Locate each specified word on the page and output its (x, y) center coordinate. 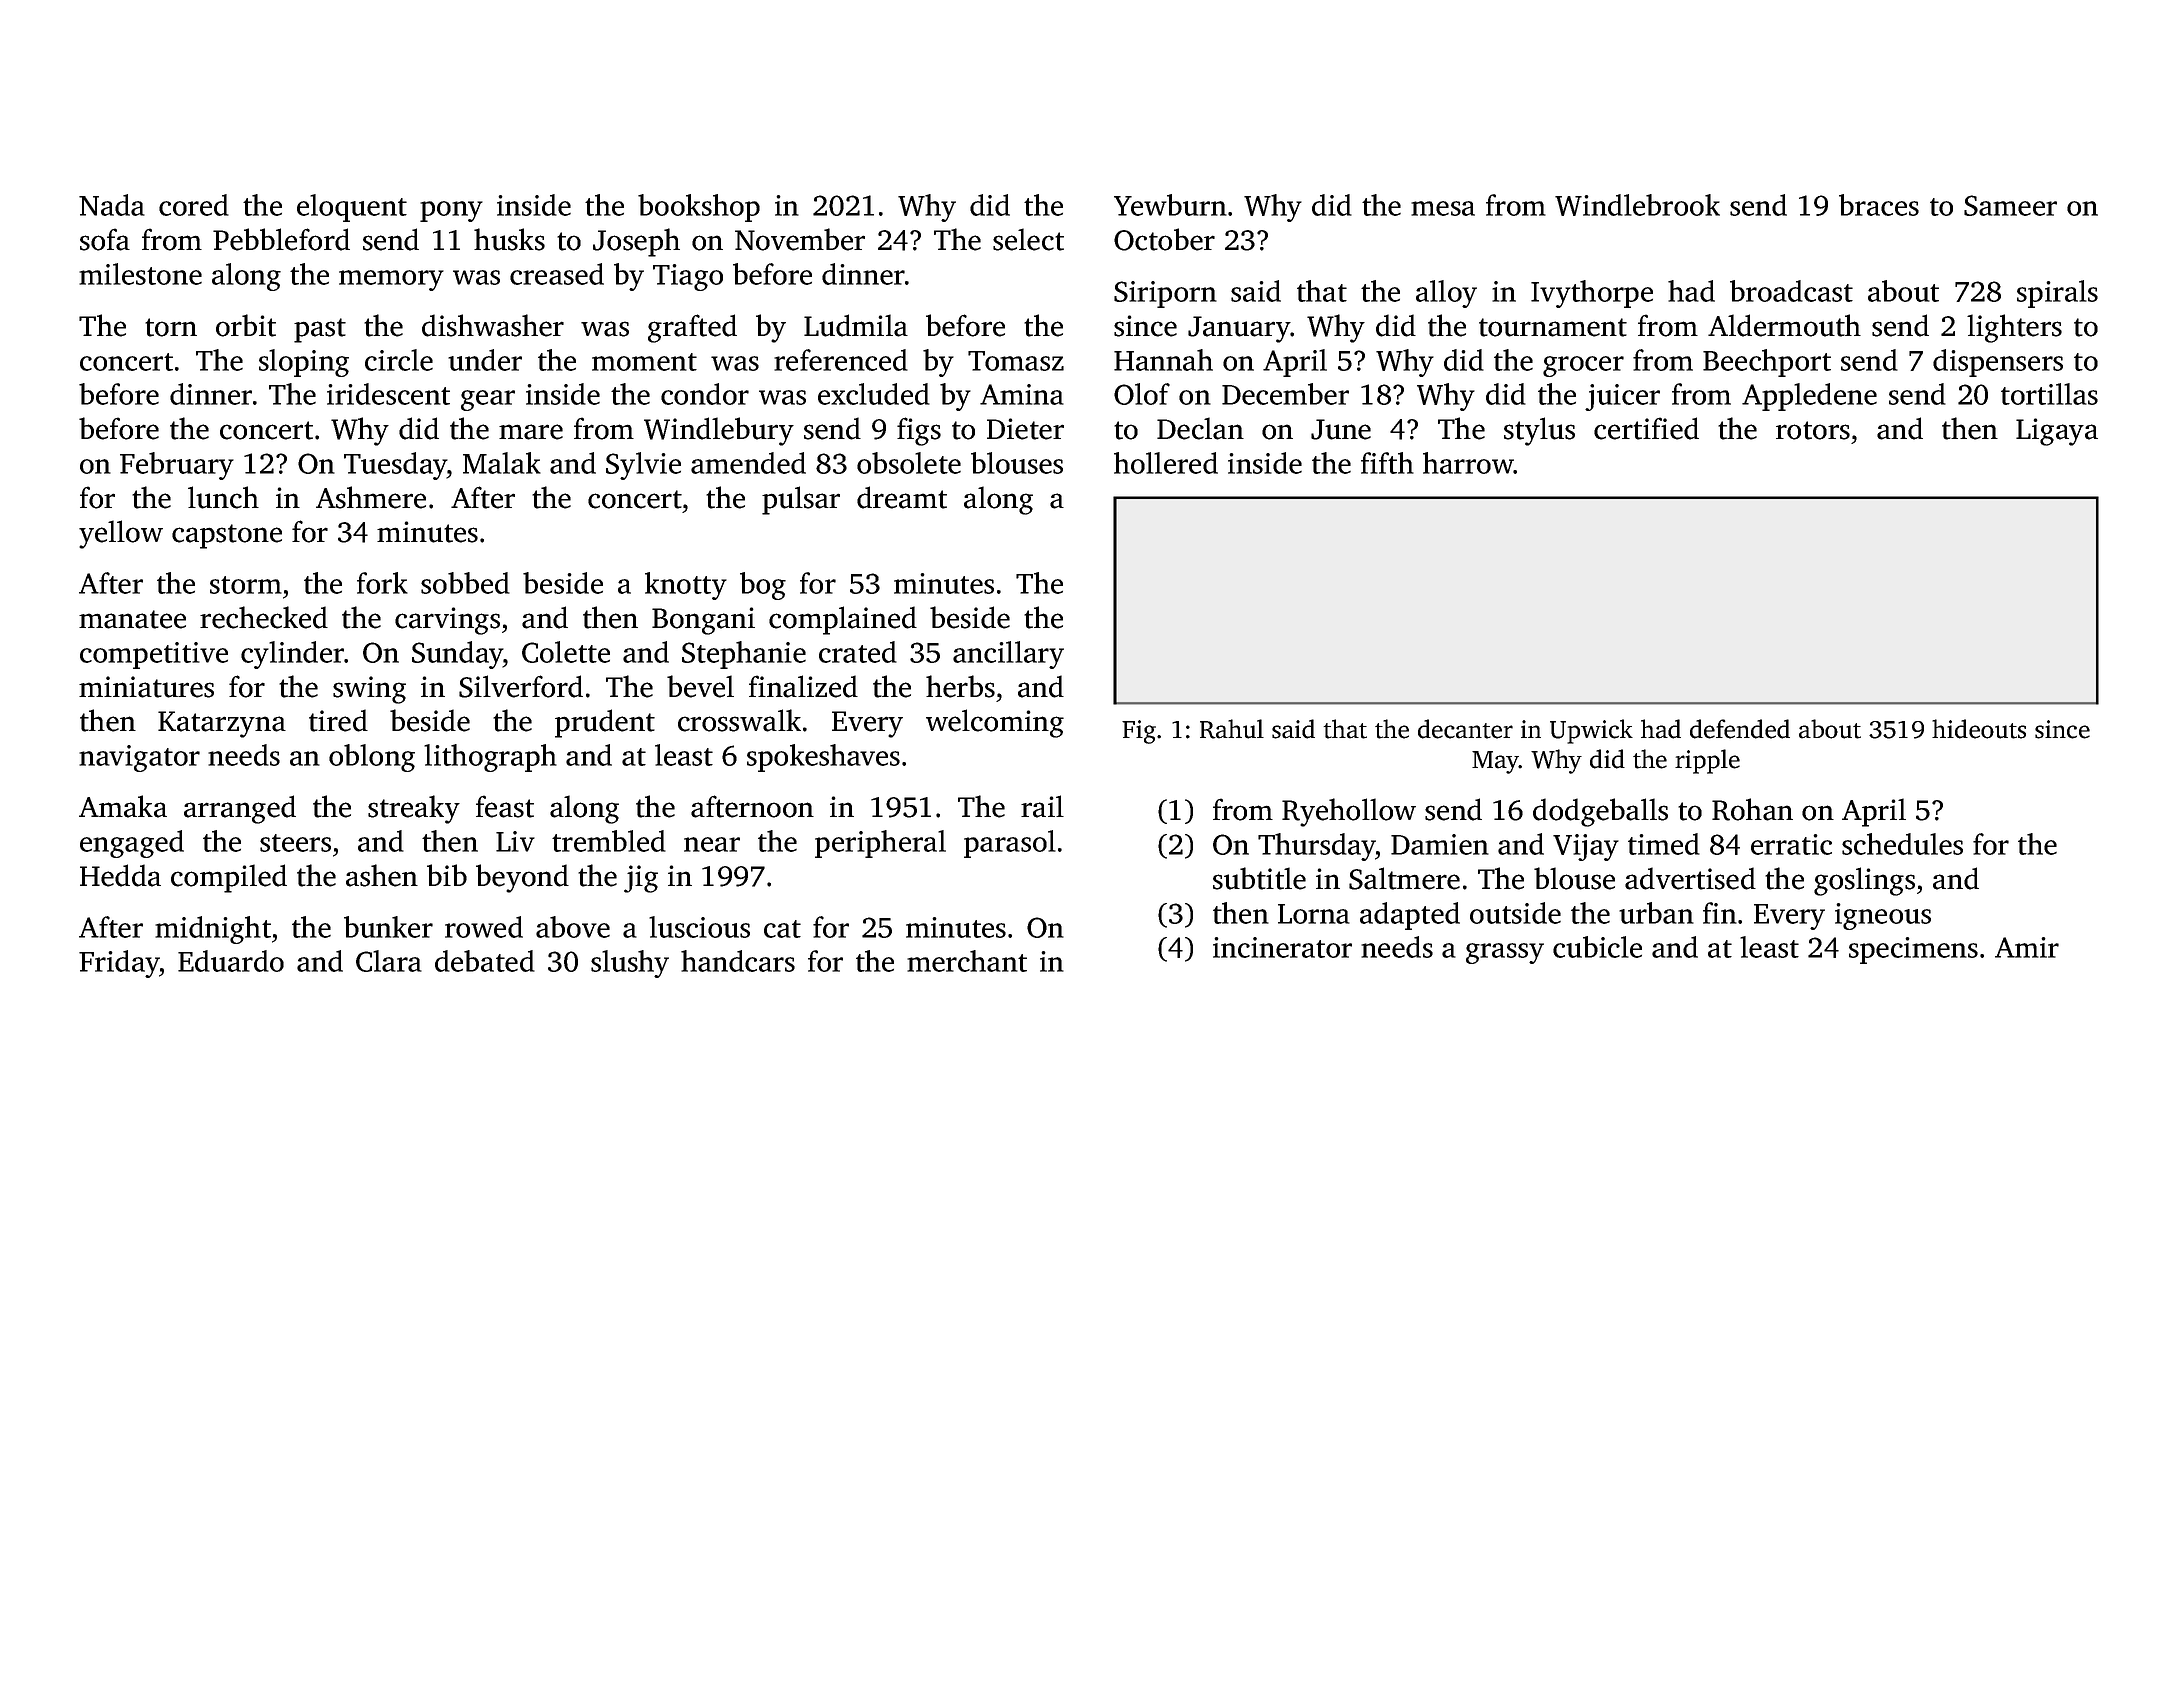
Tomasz (1016, 361)
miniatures (146, 687)
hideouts (1979, 729)
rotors (1813, 430)
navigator (139, 758)
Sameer (2010, 205)
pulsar (801, 500)
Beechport (1767, 363)
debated (485, 961)
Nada (112, 205)
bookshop (699, 208)
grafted (692, 328)
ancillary (1008, 655)
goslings (1864, 881)
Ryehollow (1349, 812)
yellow (121, 534)
